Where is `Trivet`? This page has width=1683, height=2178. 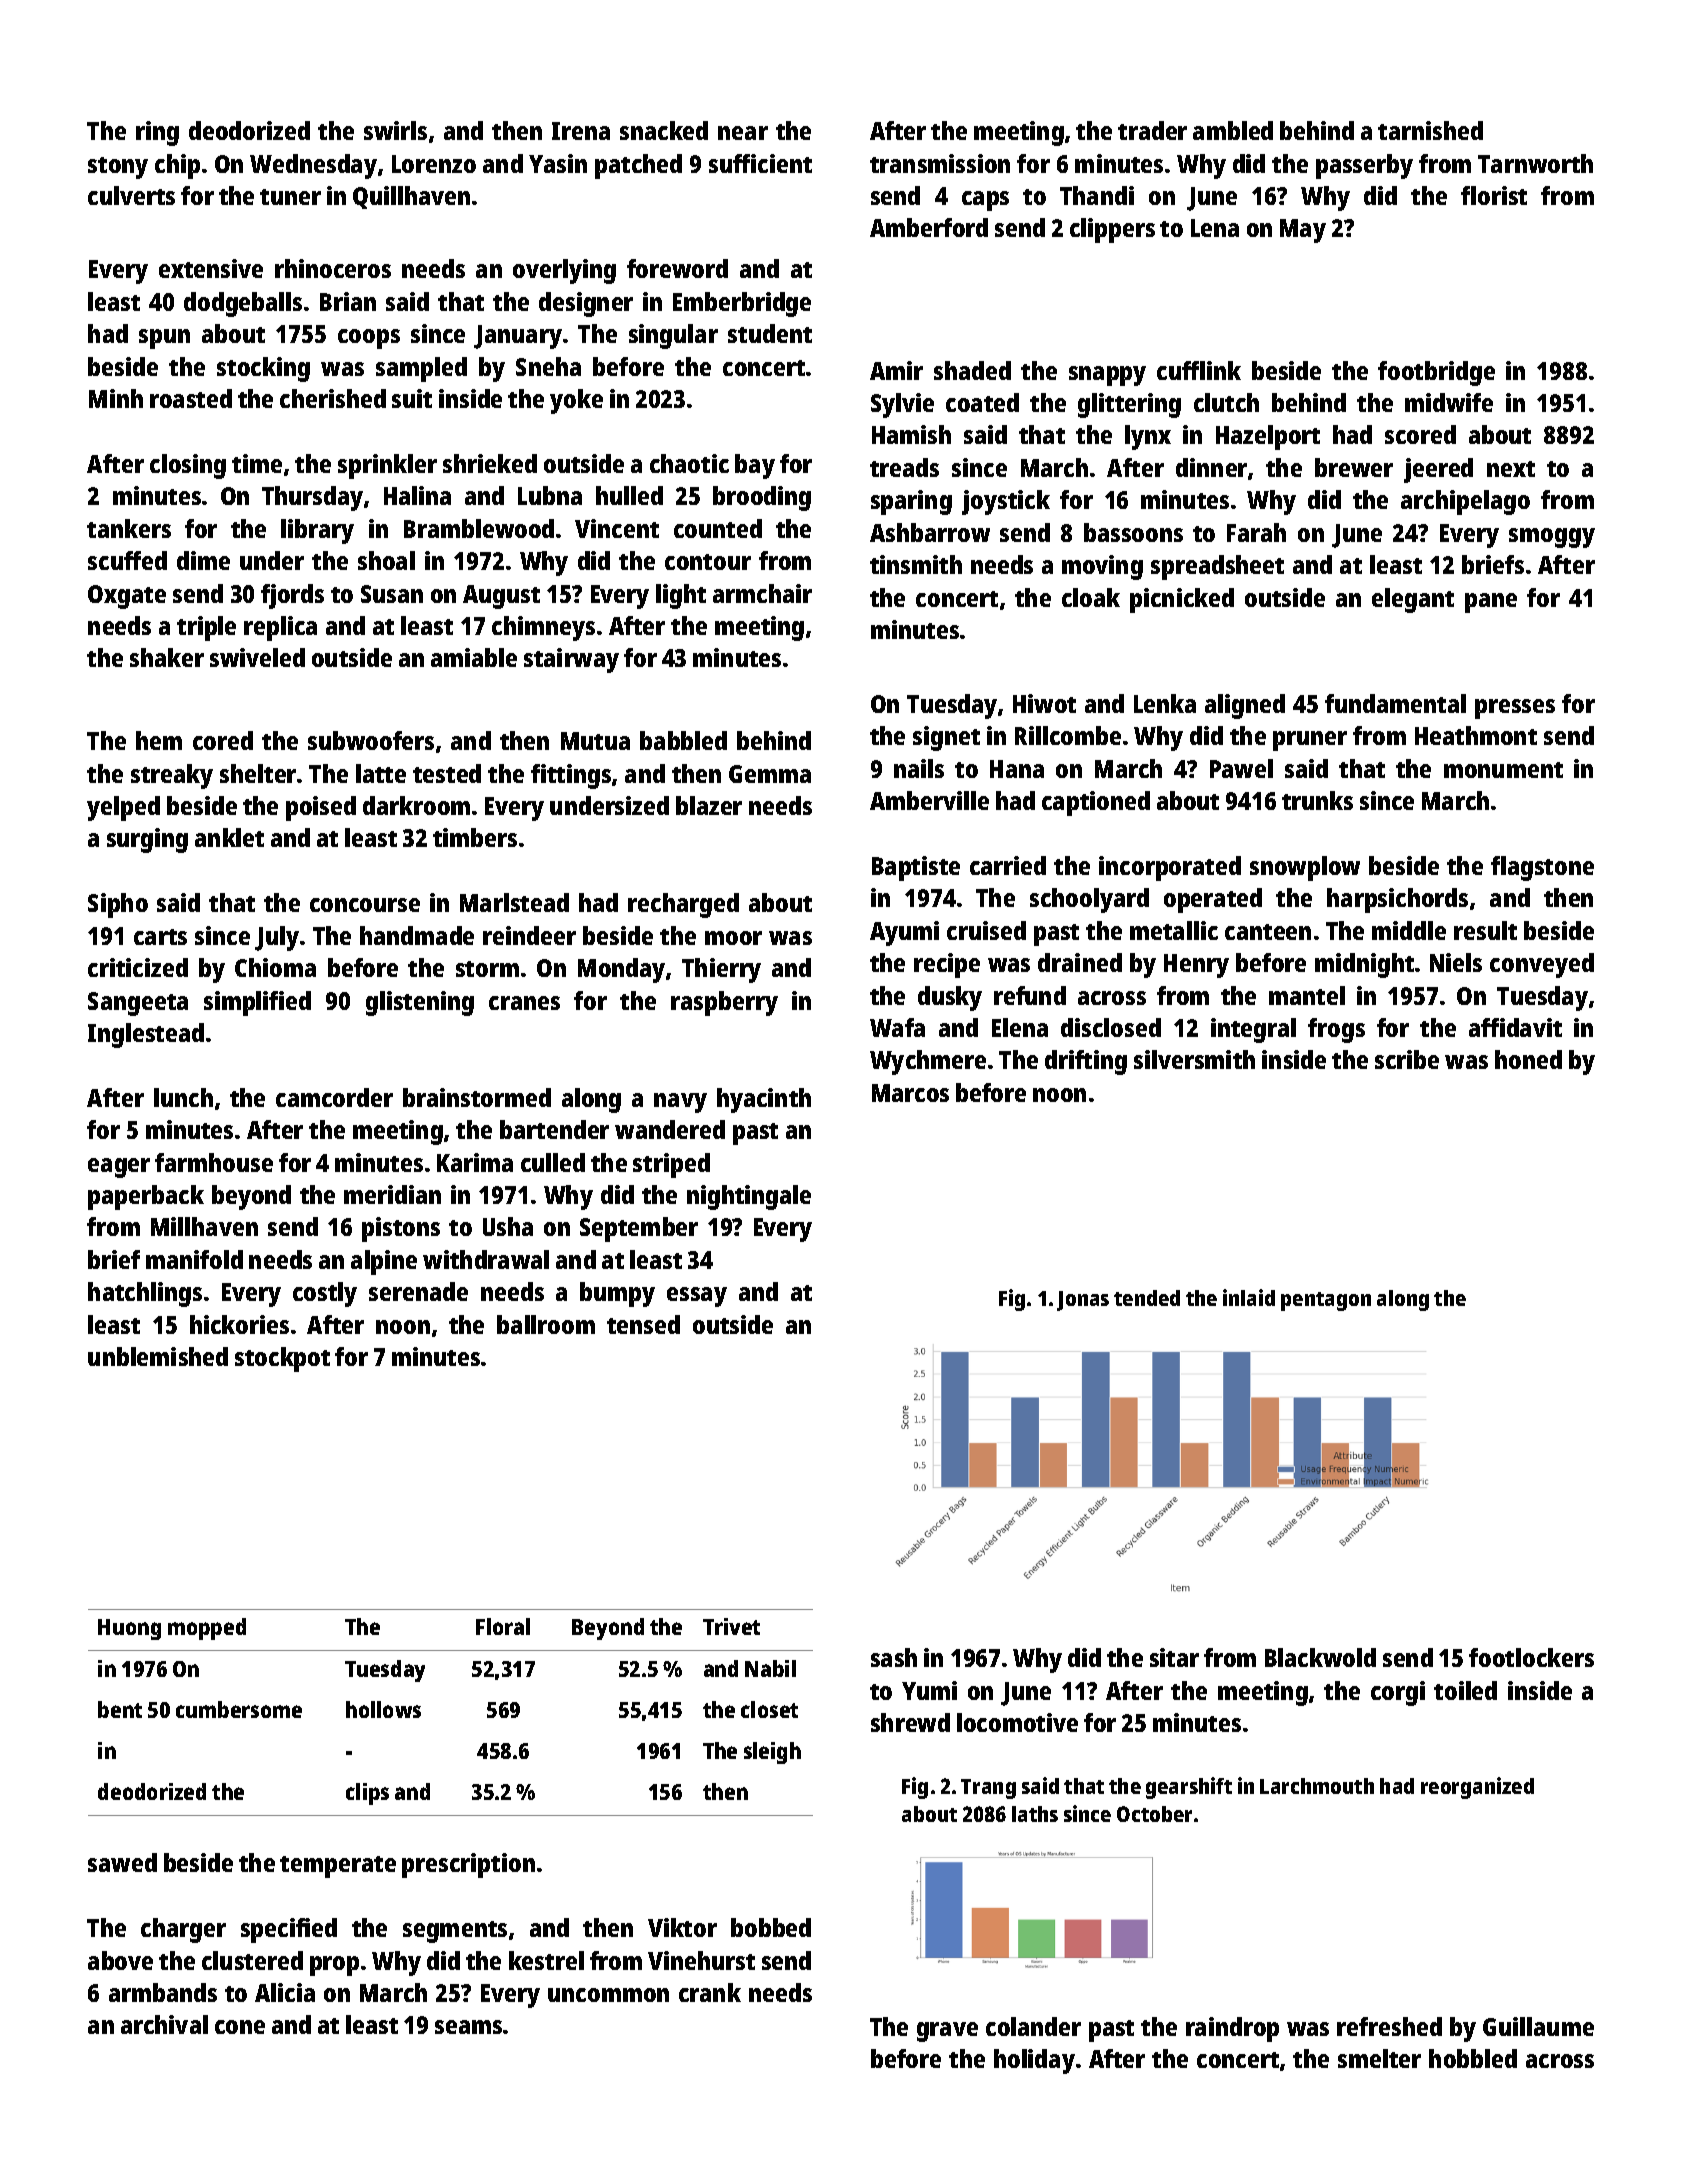
Trivet is located at coordinates (731, 1626).
